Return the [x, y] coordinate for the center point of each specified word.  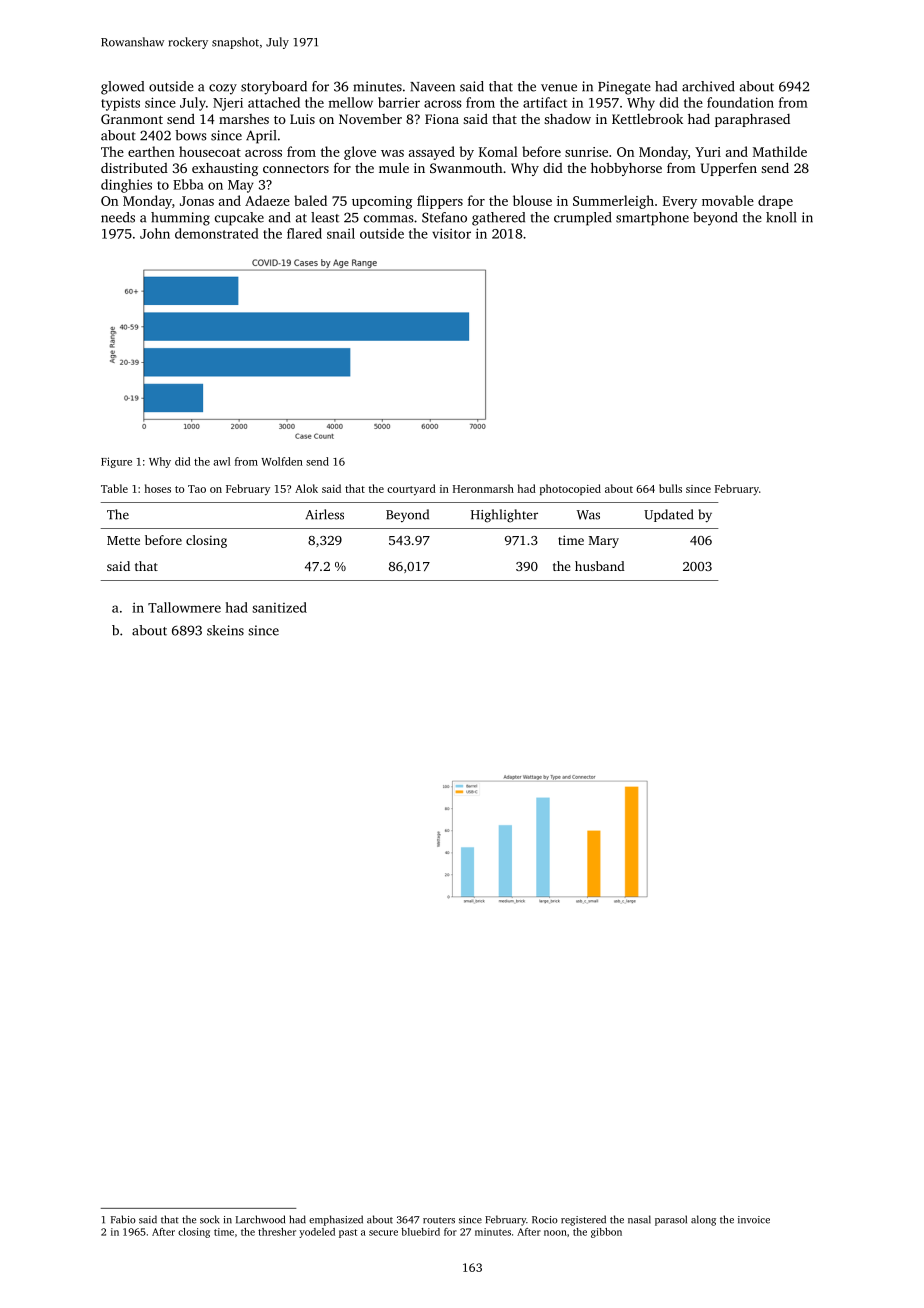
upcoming [382, 202]
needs [118, 217]
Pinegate [624, 88]
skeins [225, 630]
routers [439, 1220]
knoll [781, 217]
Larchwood [260, 1219]
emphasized [336, 1220]
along [703, 1220]
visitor [451, 233]
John [155, 233]
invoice [754, 1220]
